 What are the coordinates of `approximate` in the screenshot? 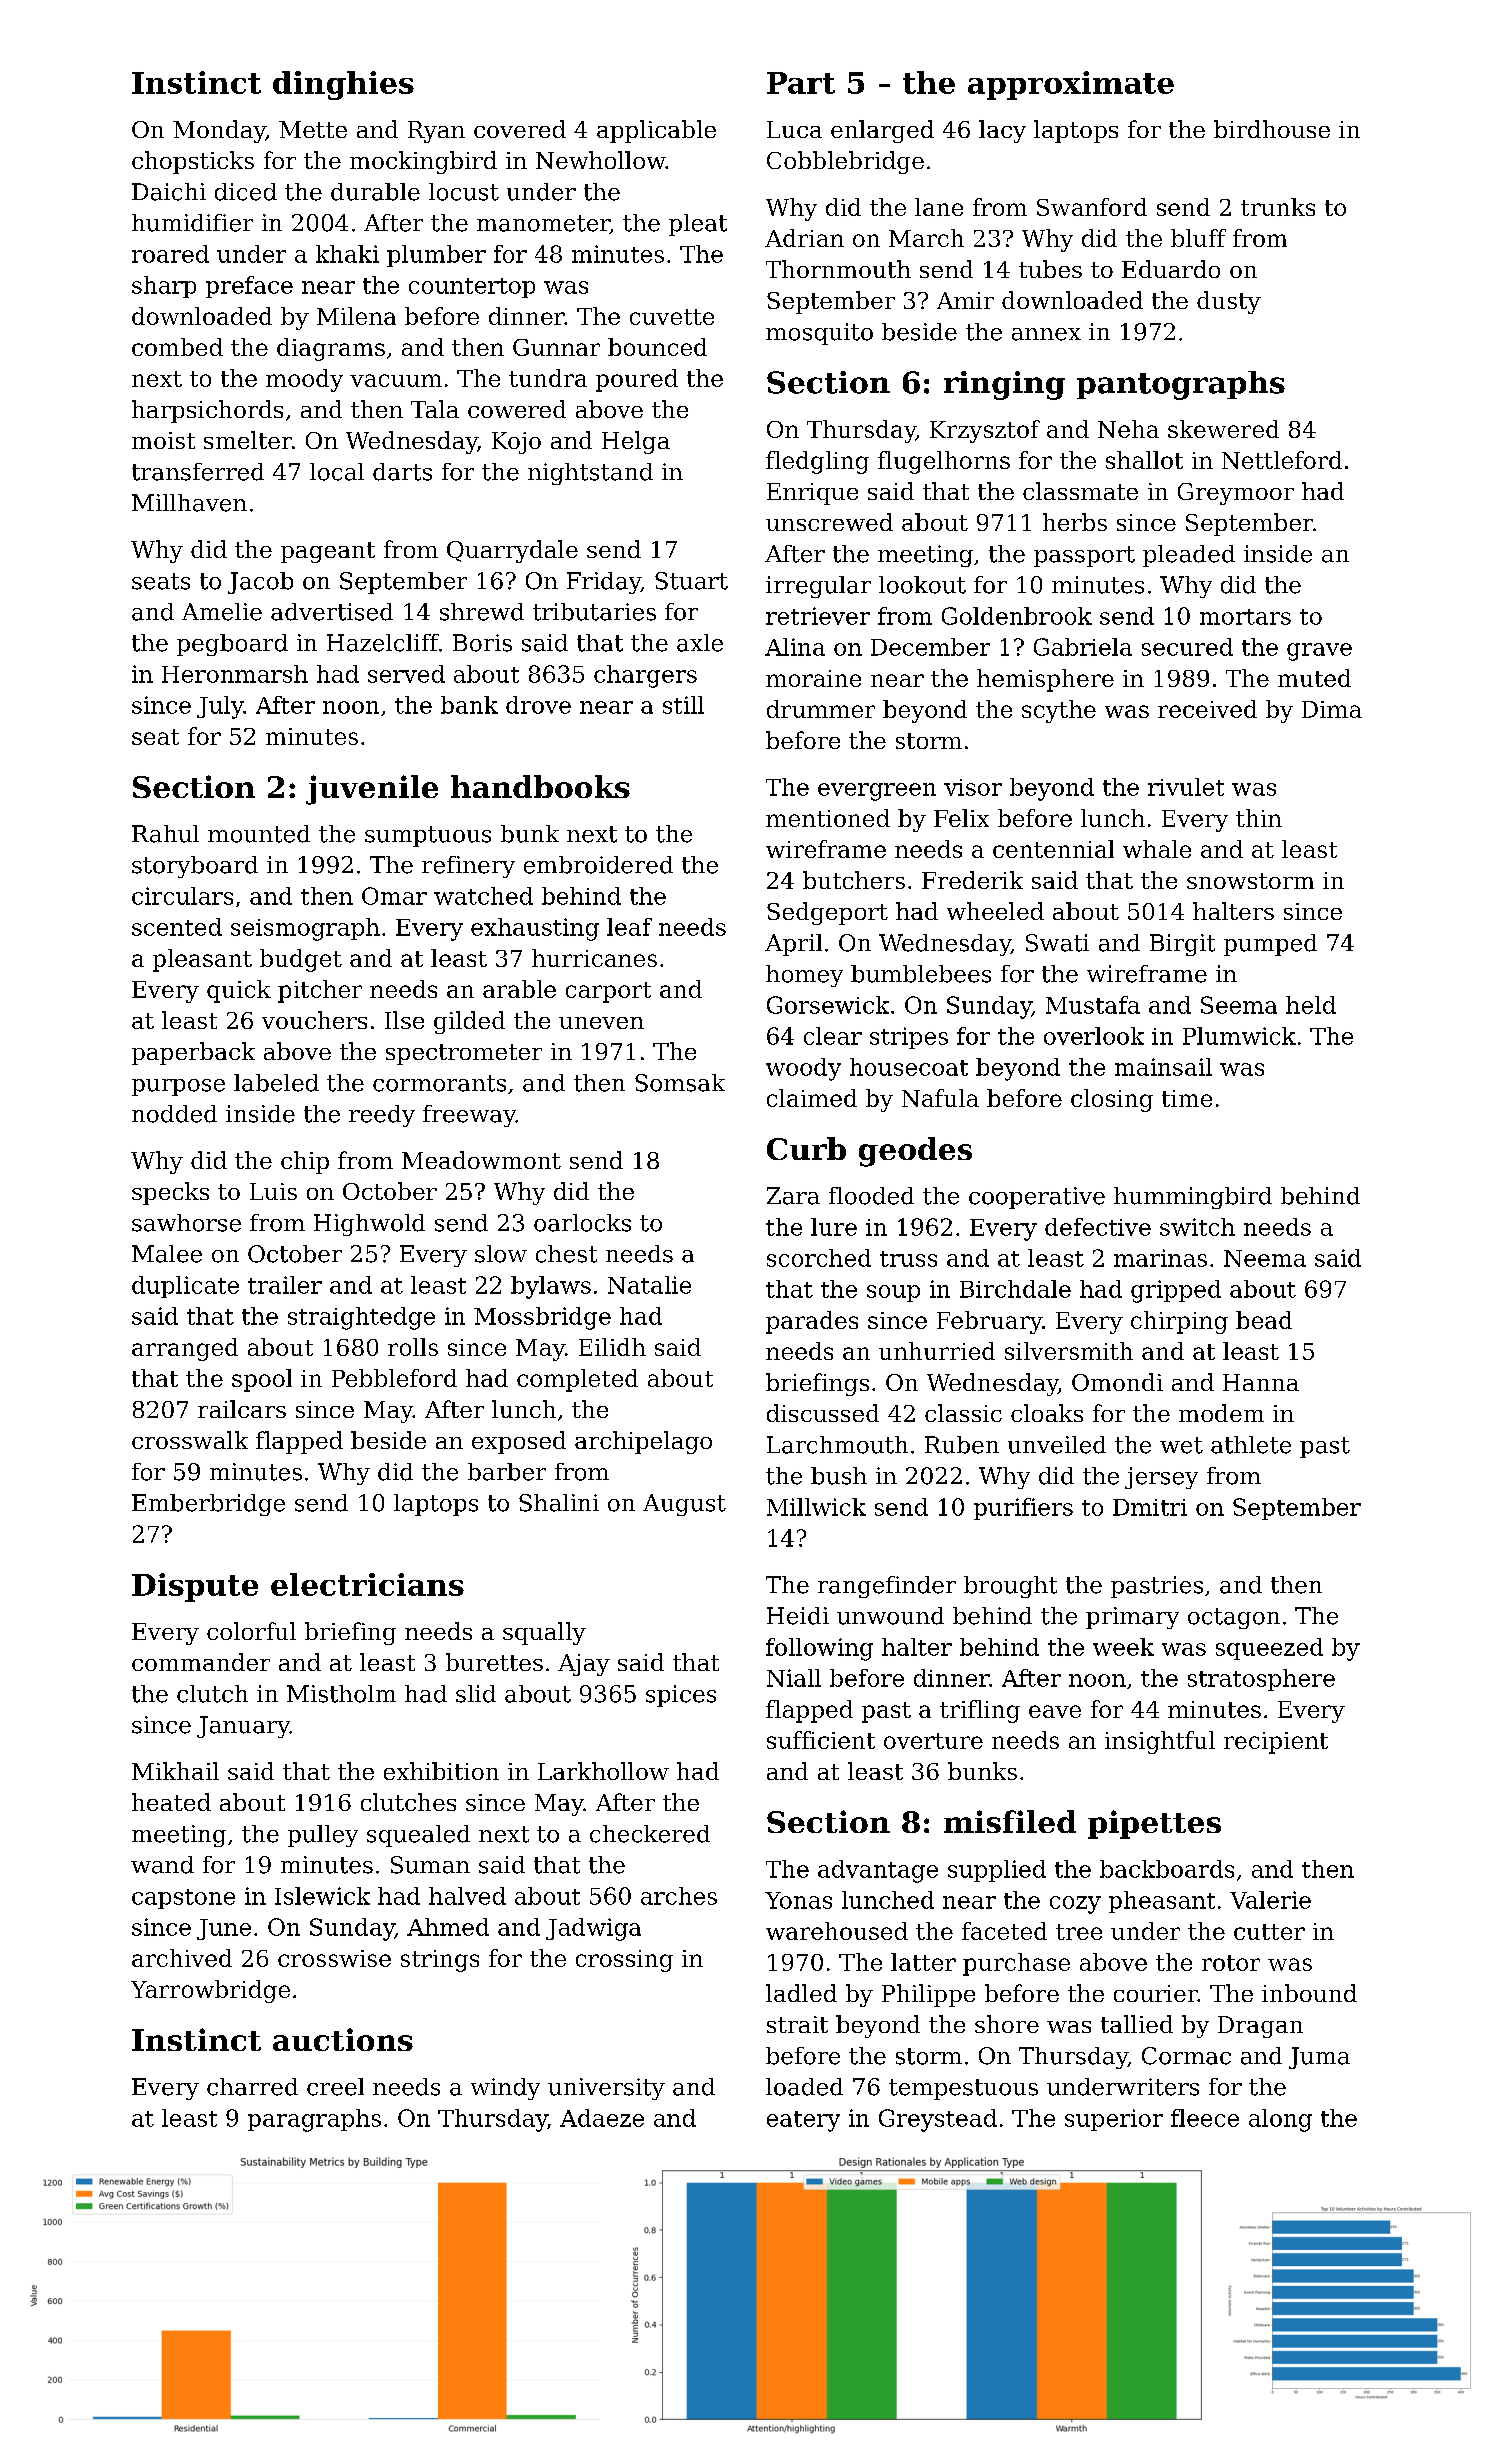 It's located at (1071, 85).
